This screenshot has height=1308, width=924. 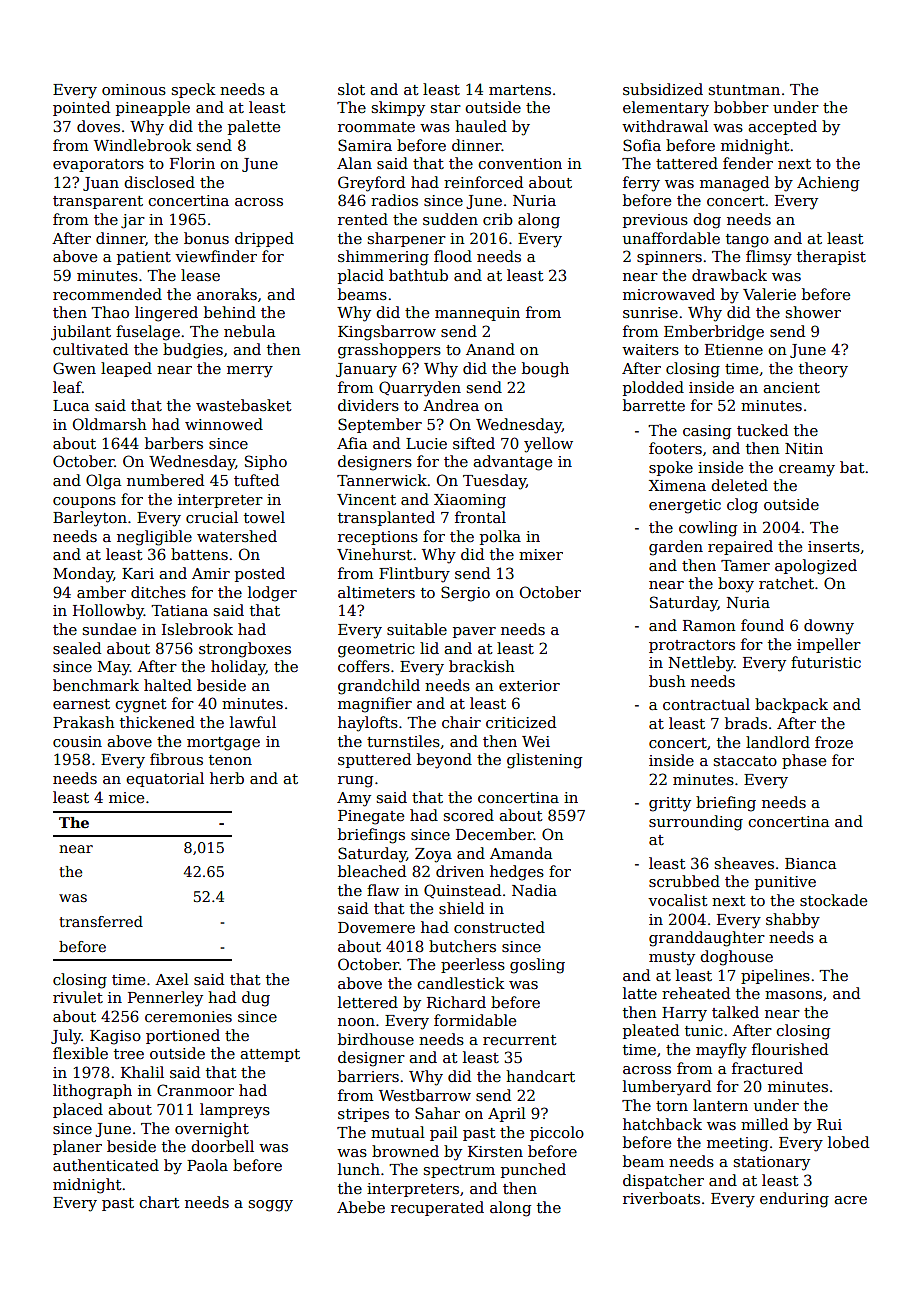 I want to click on chair, so click(x=461, y=722).
